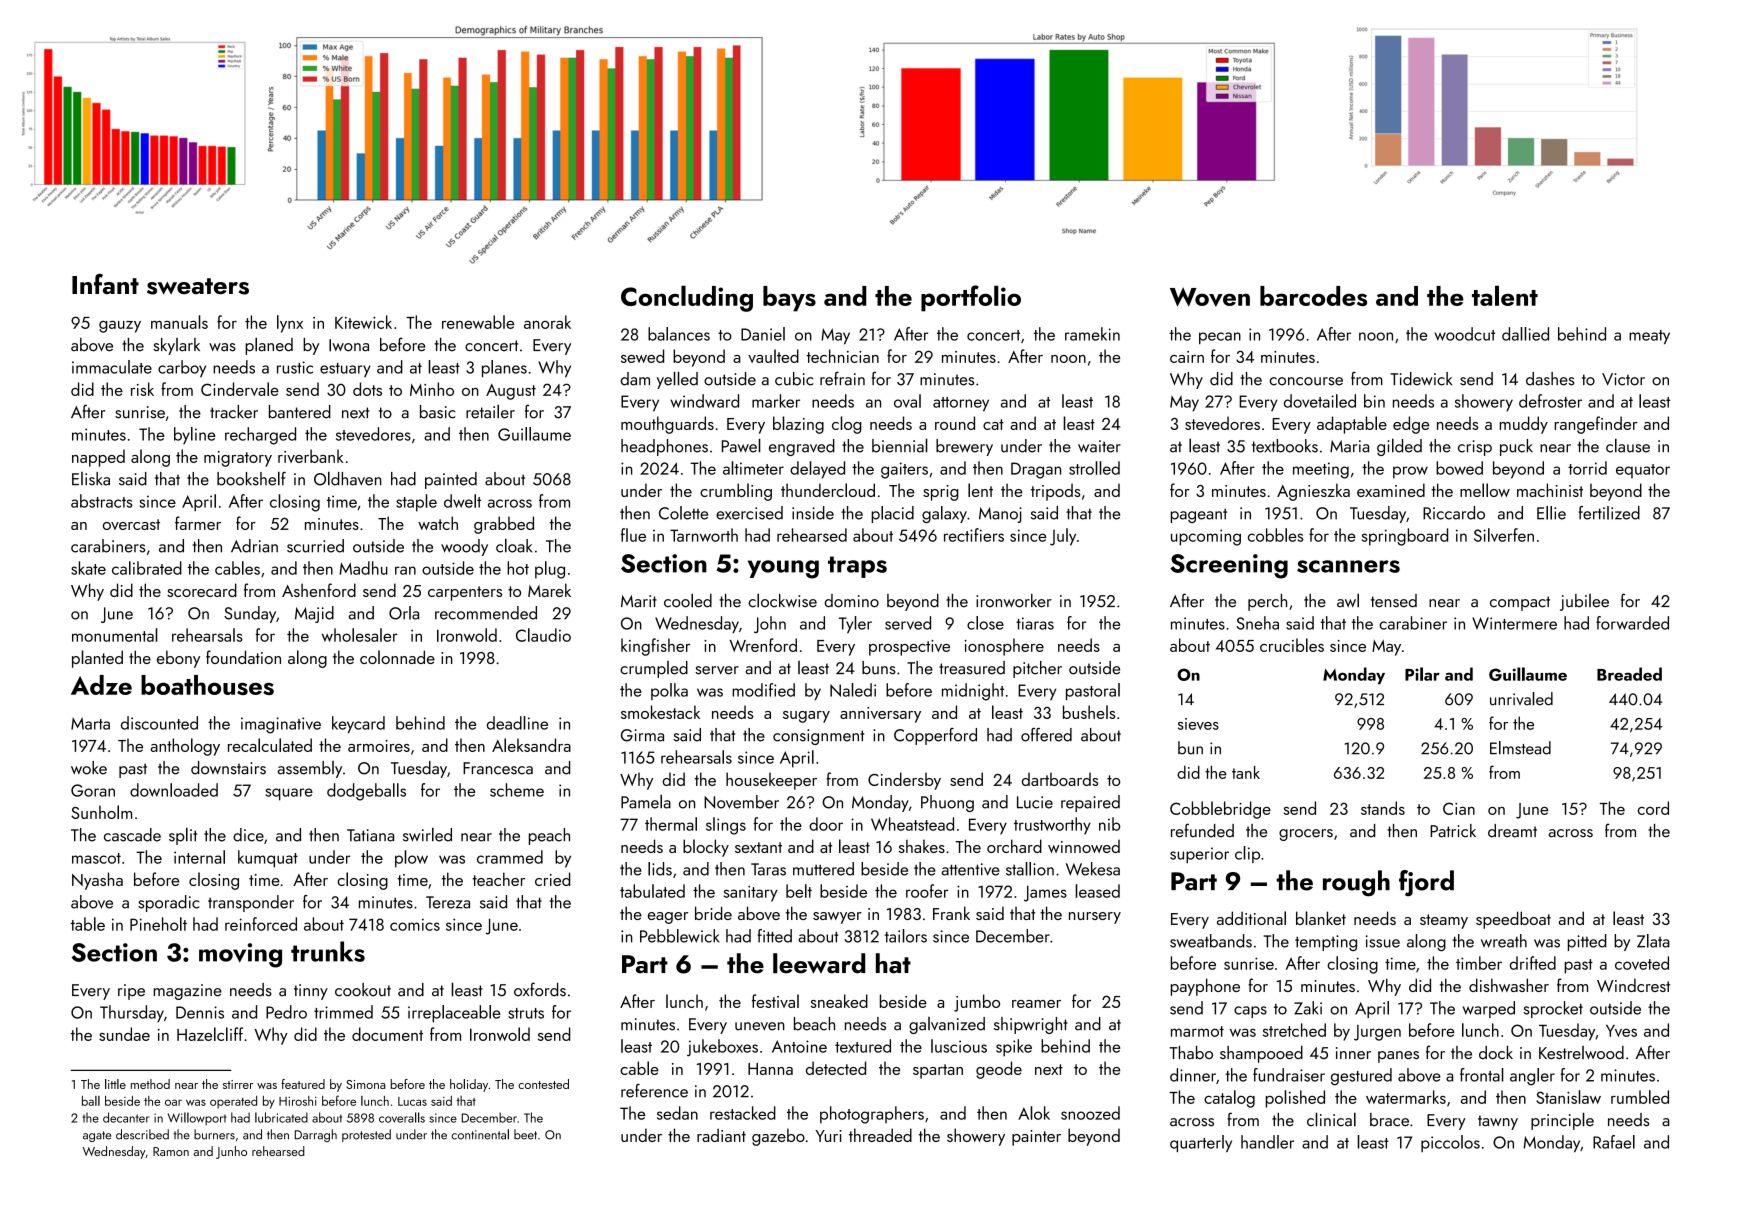  What do you see at coordinates (687, 298) in the page?
I see `Concluding` at bounding box center [687, 298].
